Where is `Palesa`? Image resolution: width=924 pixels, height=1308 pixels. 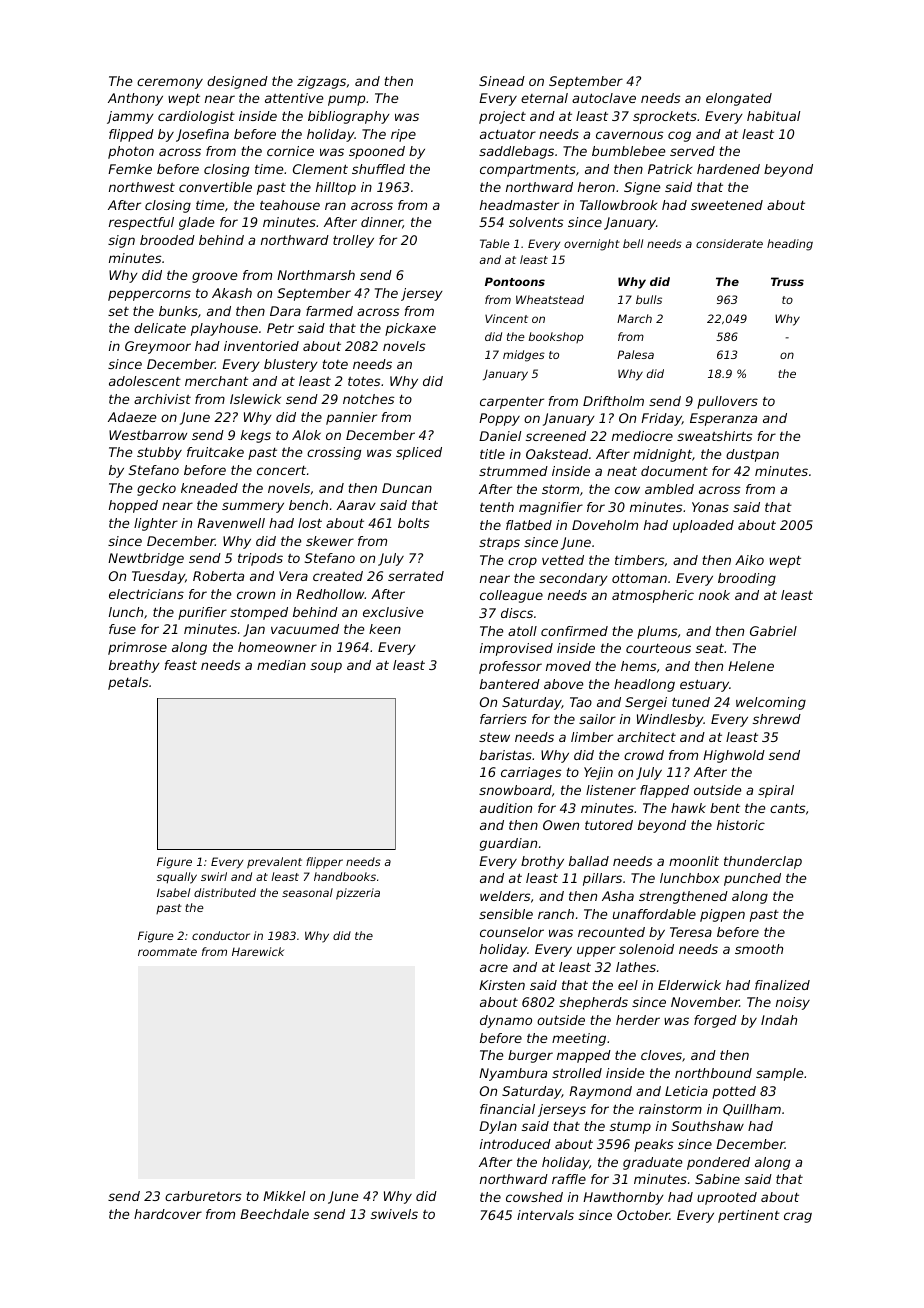
Palesa is located at coordinates (635, 354).
